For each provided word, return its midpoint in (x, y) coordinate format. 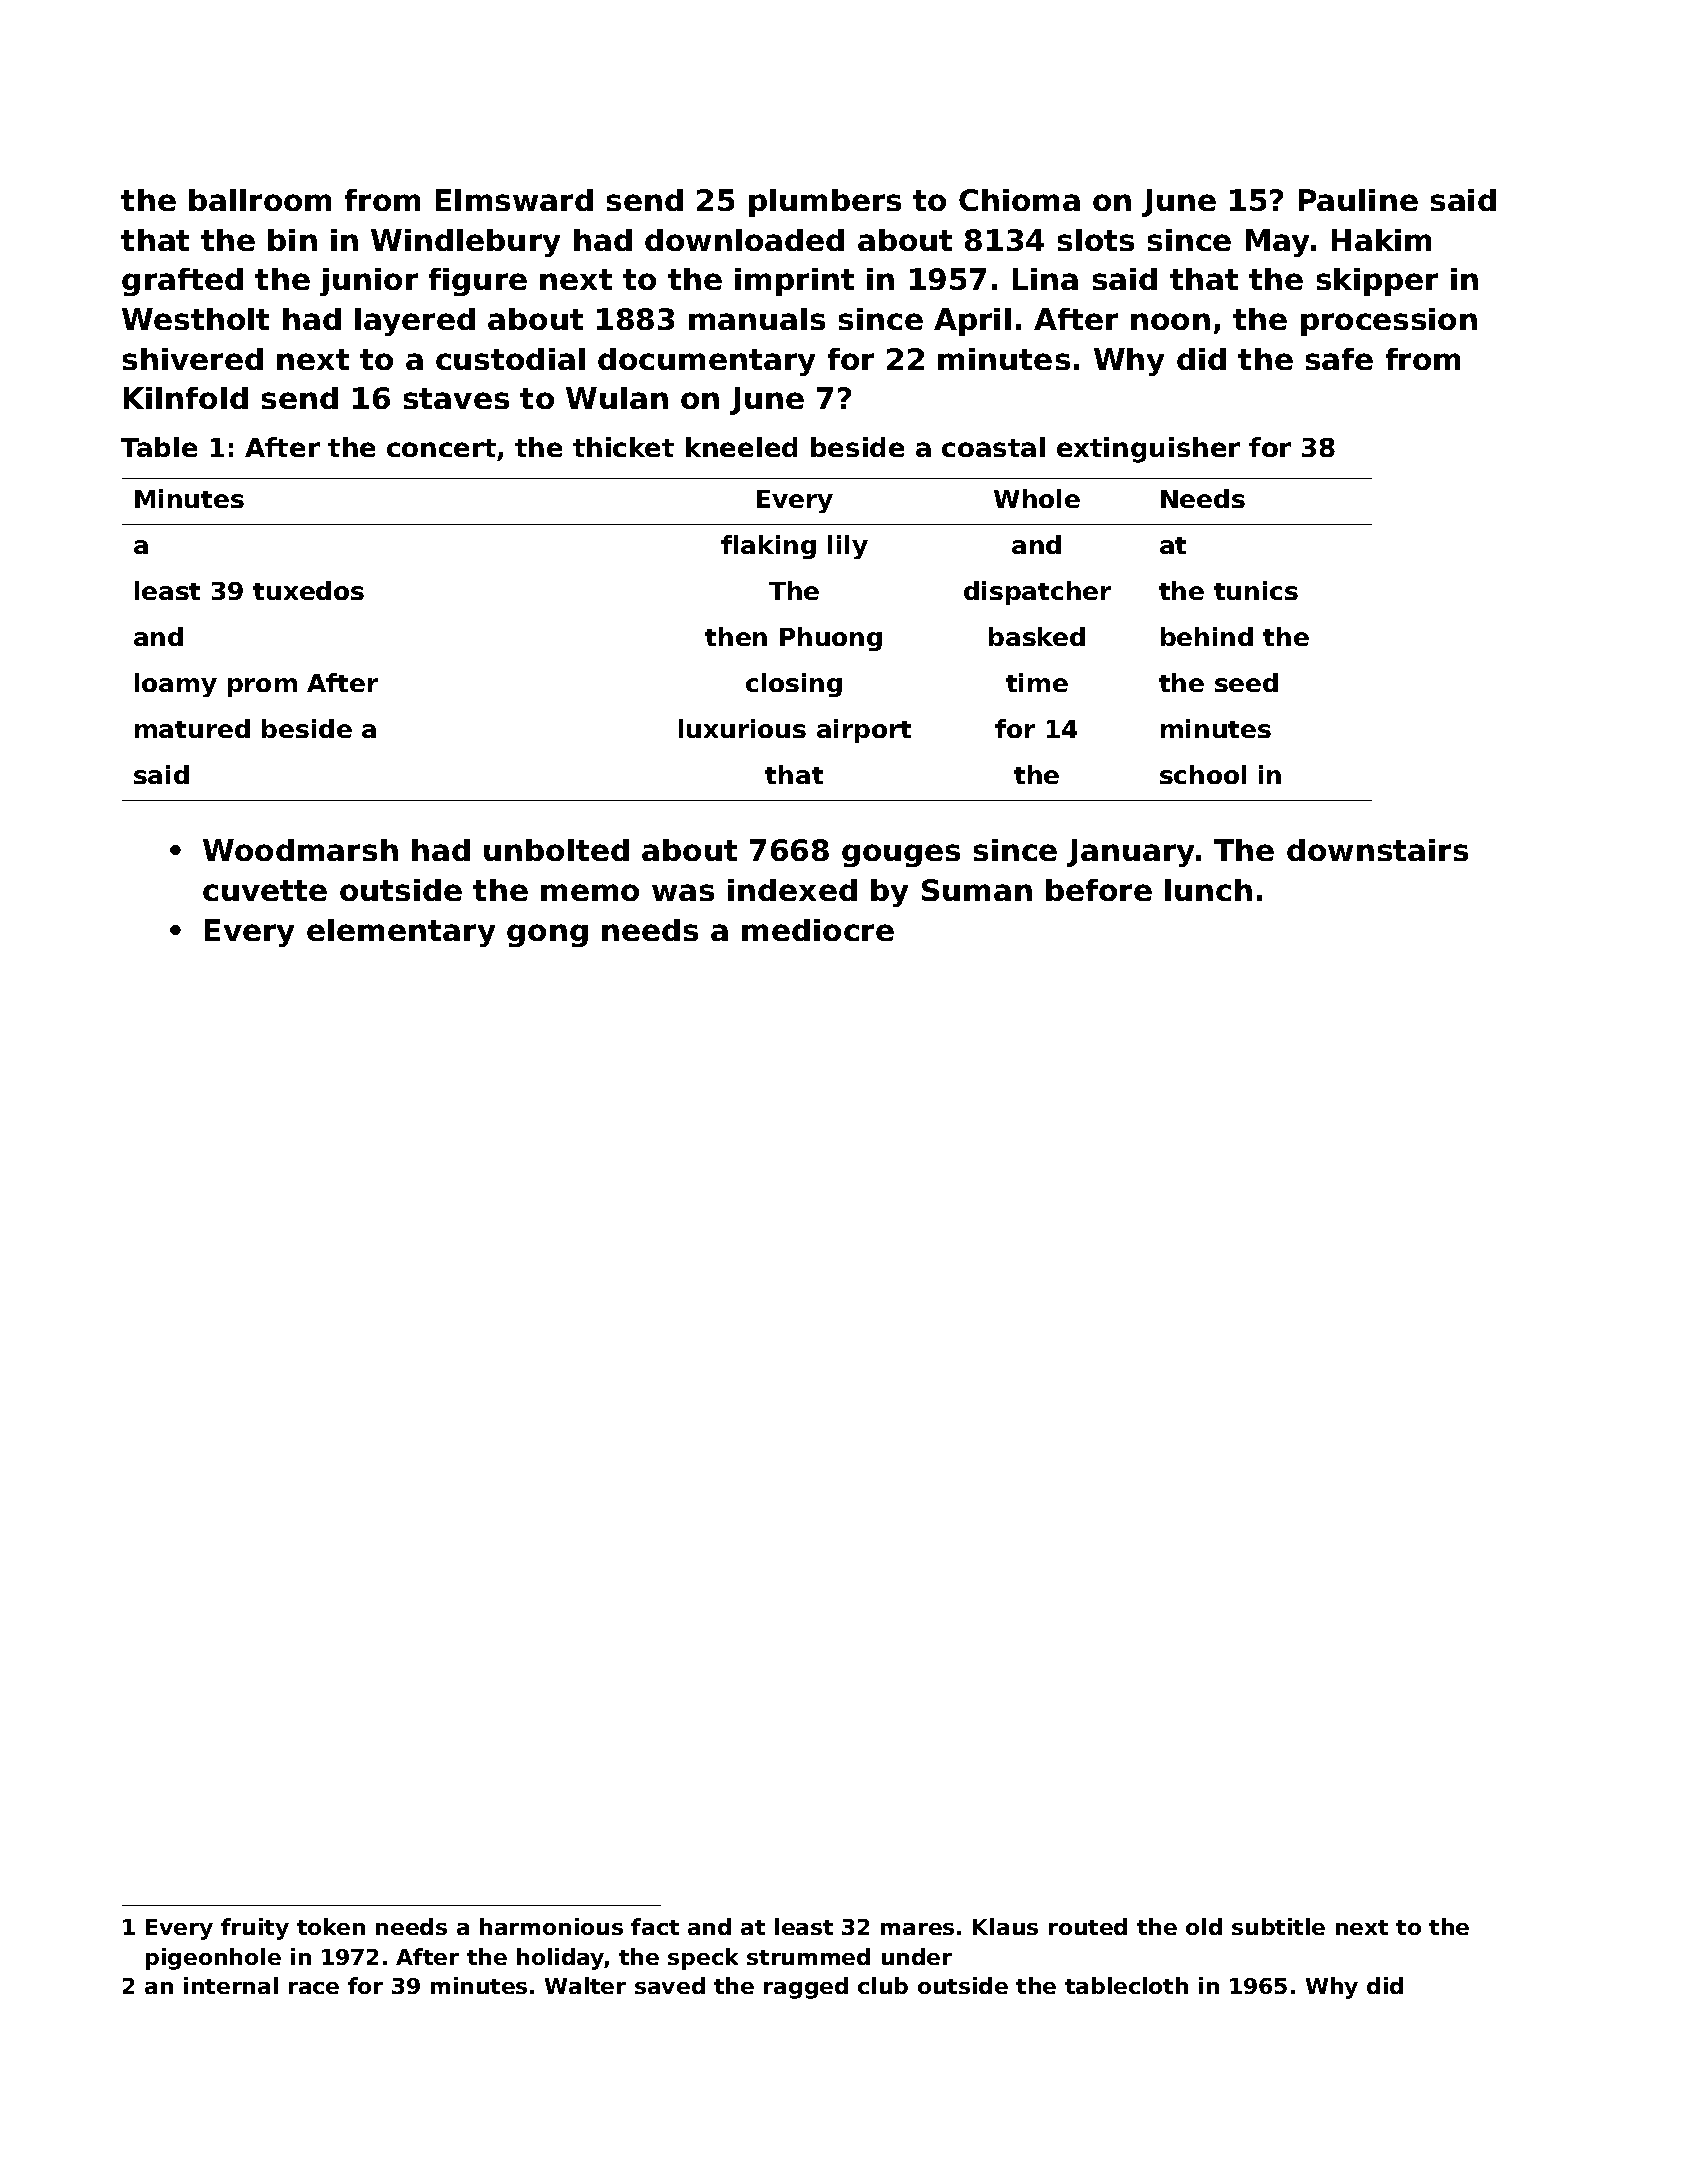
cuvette (265, 890)
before (1099, 890)
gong (547, 935)
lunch (1208, 890)
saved (670, 1985)
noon (1170, 321)
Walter (585, 1985)
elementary (401, 933)
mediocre (818, 930)
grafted (182, 282)
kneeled (741, 447)
